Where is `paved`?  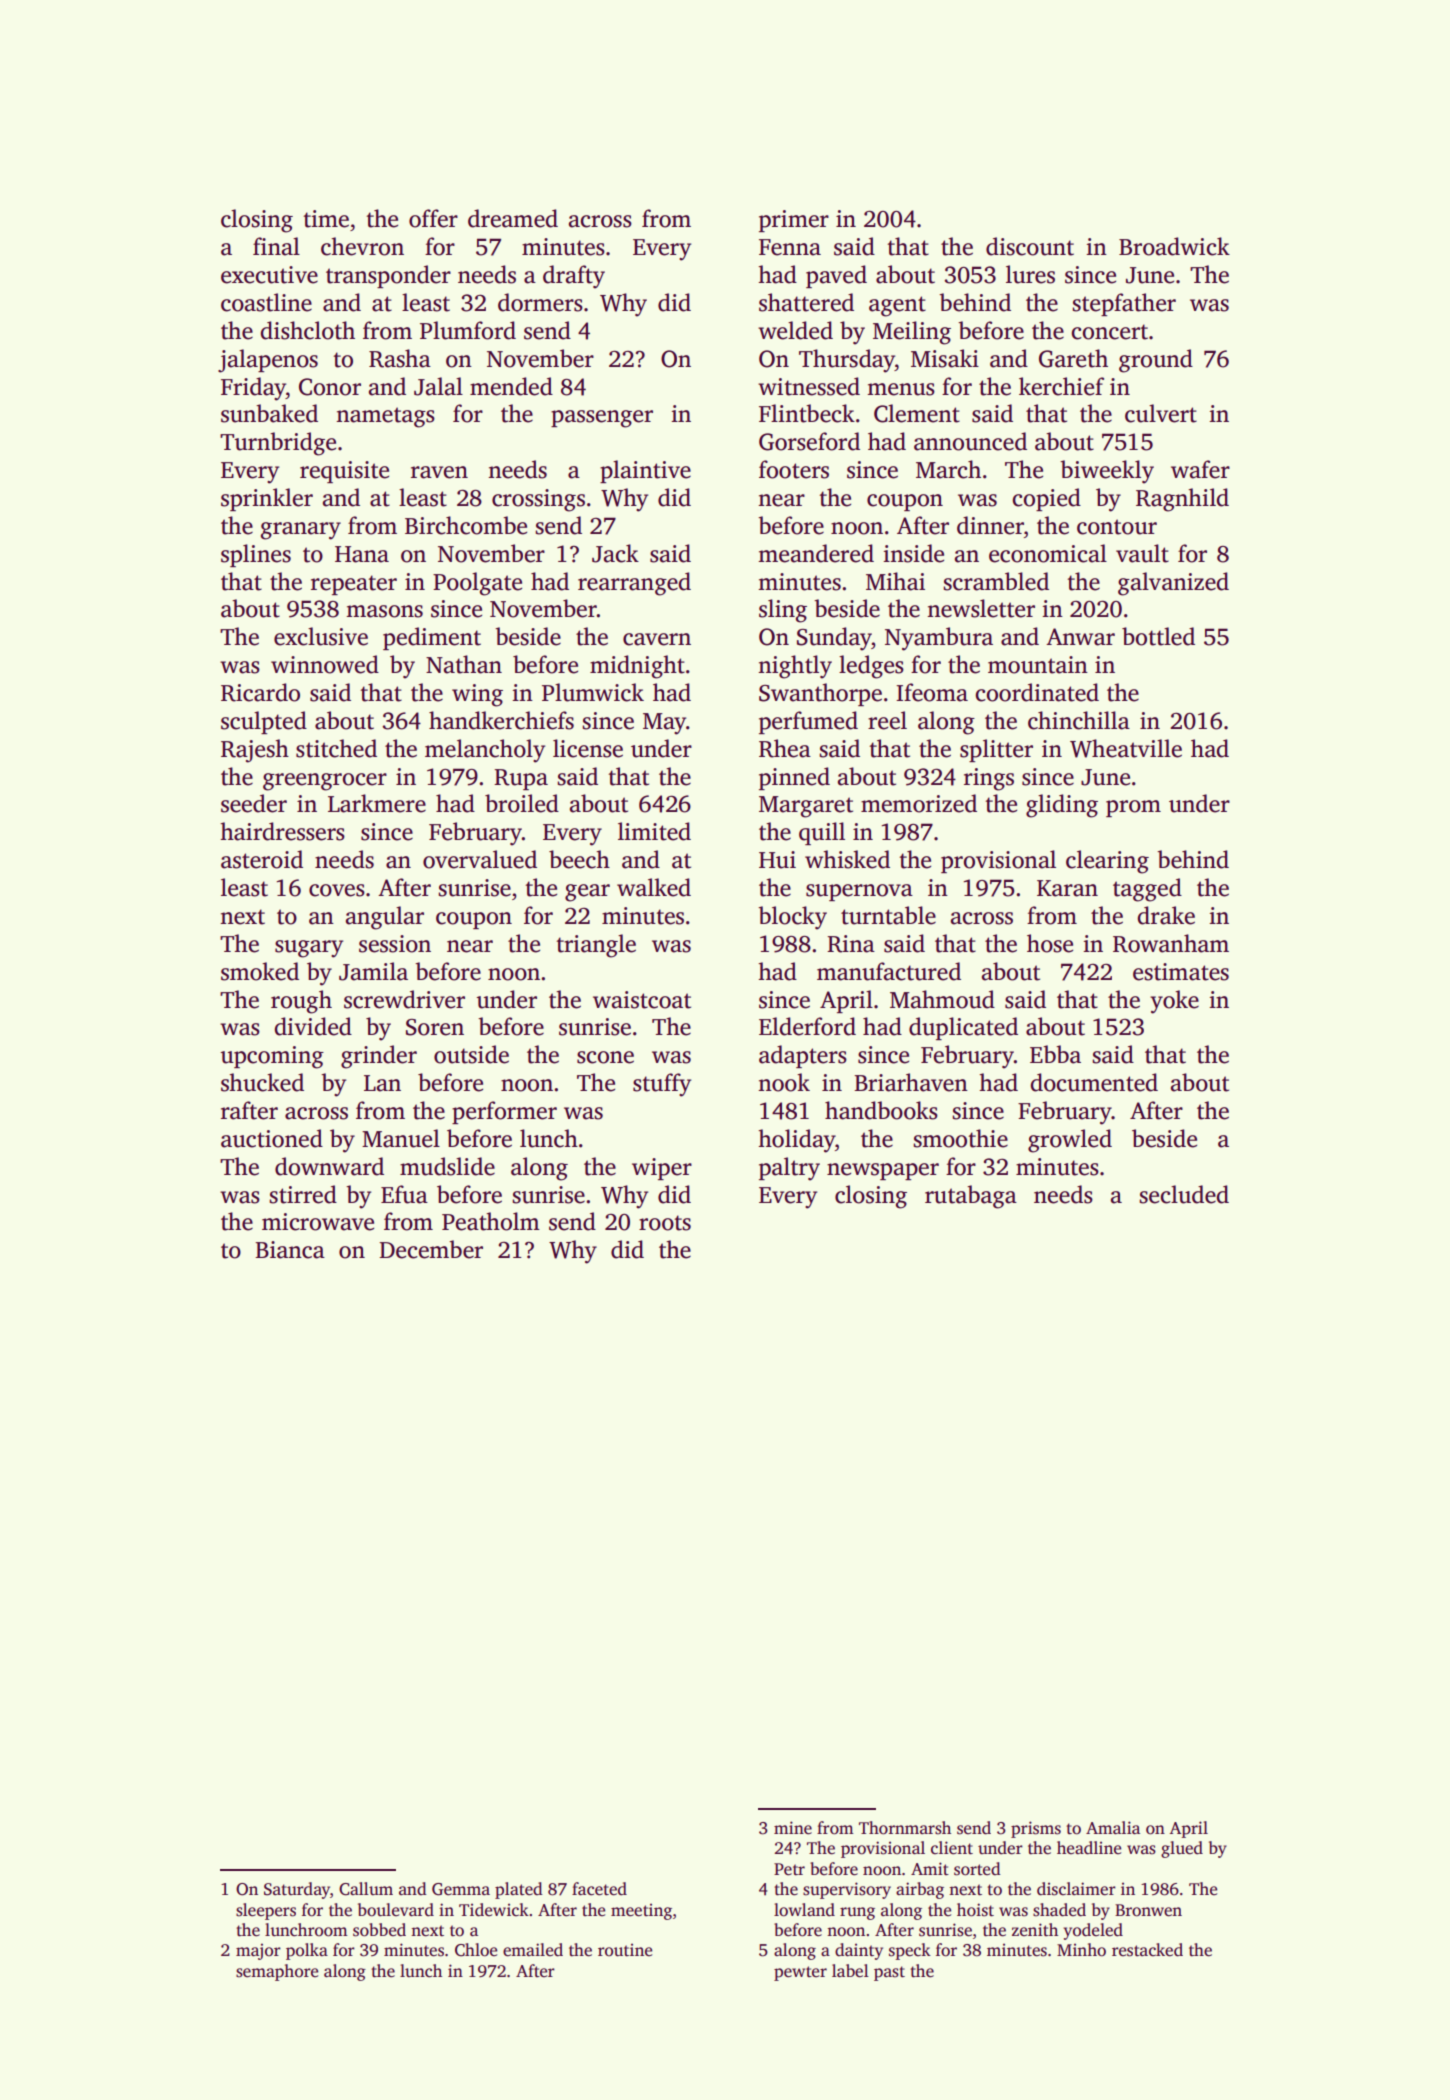
paved is located at coordinates (836, 276).
